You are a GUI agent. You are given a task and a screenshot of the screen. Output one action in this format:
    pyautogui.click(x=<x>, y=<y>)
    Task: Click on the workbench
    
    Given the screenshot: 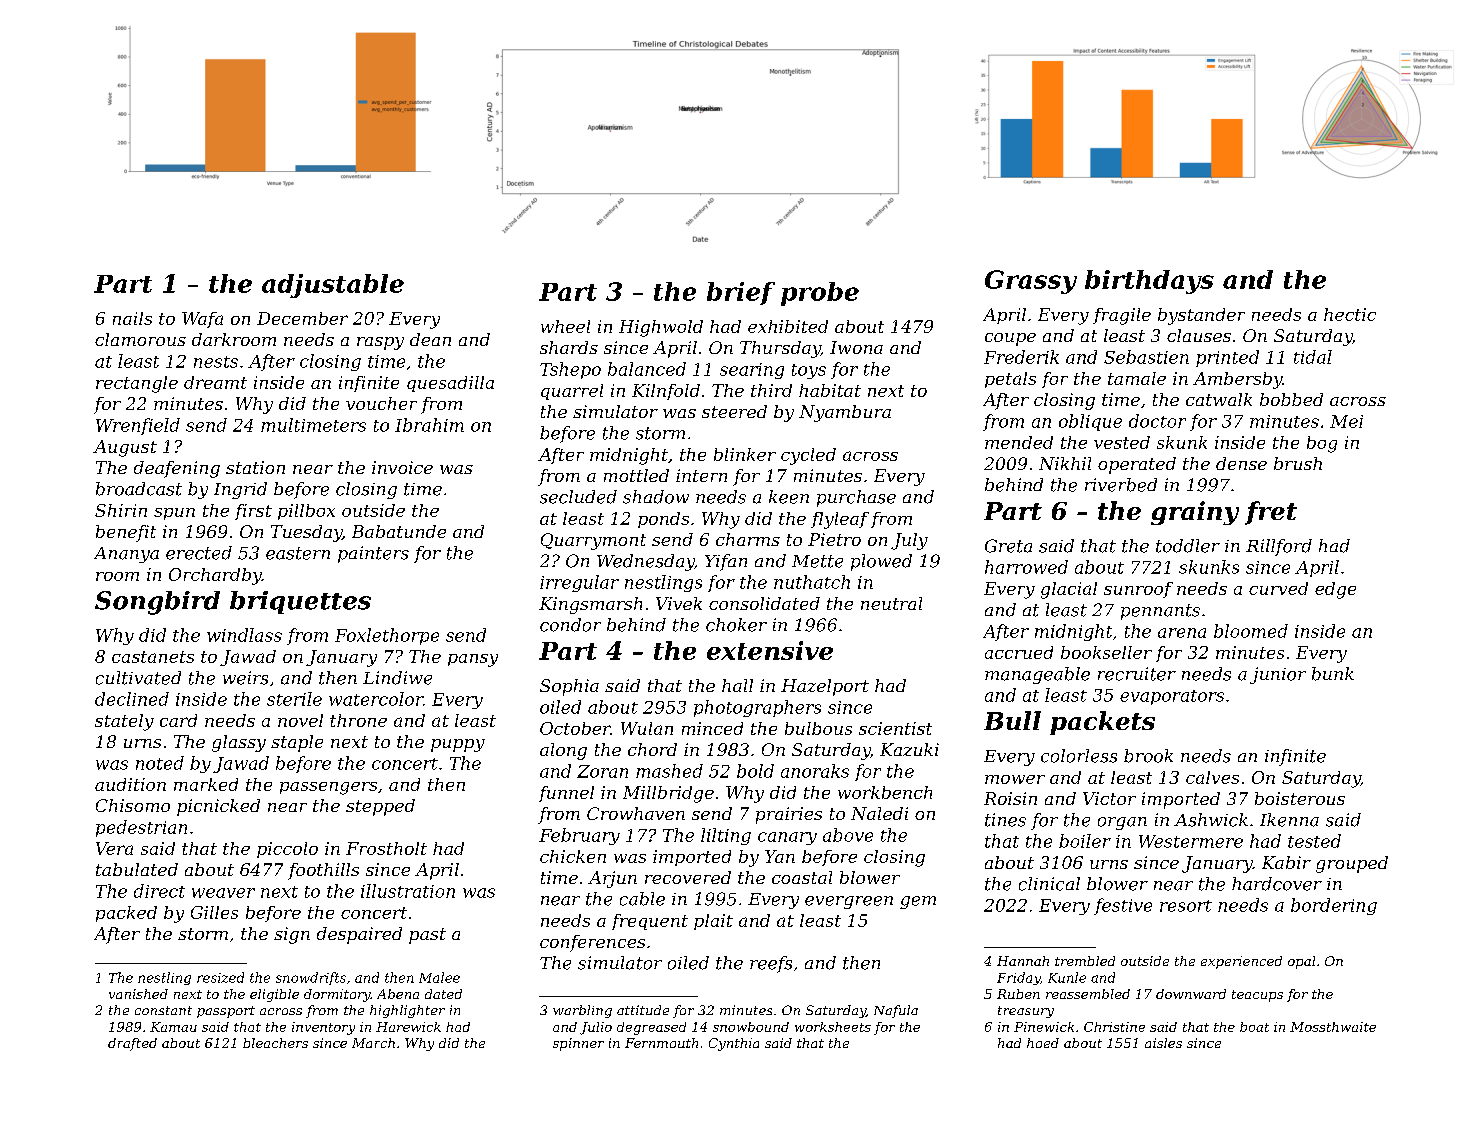 What is the action you would take?
    pyautogui.click(x=885, y=792)
